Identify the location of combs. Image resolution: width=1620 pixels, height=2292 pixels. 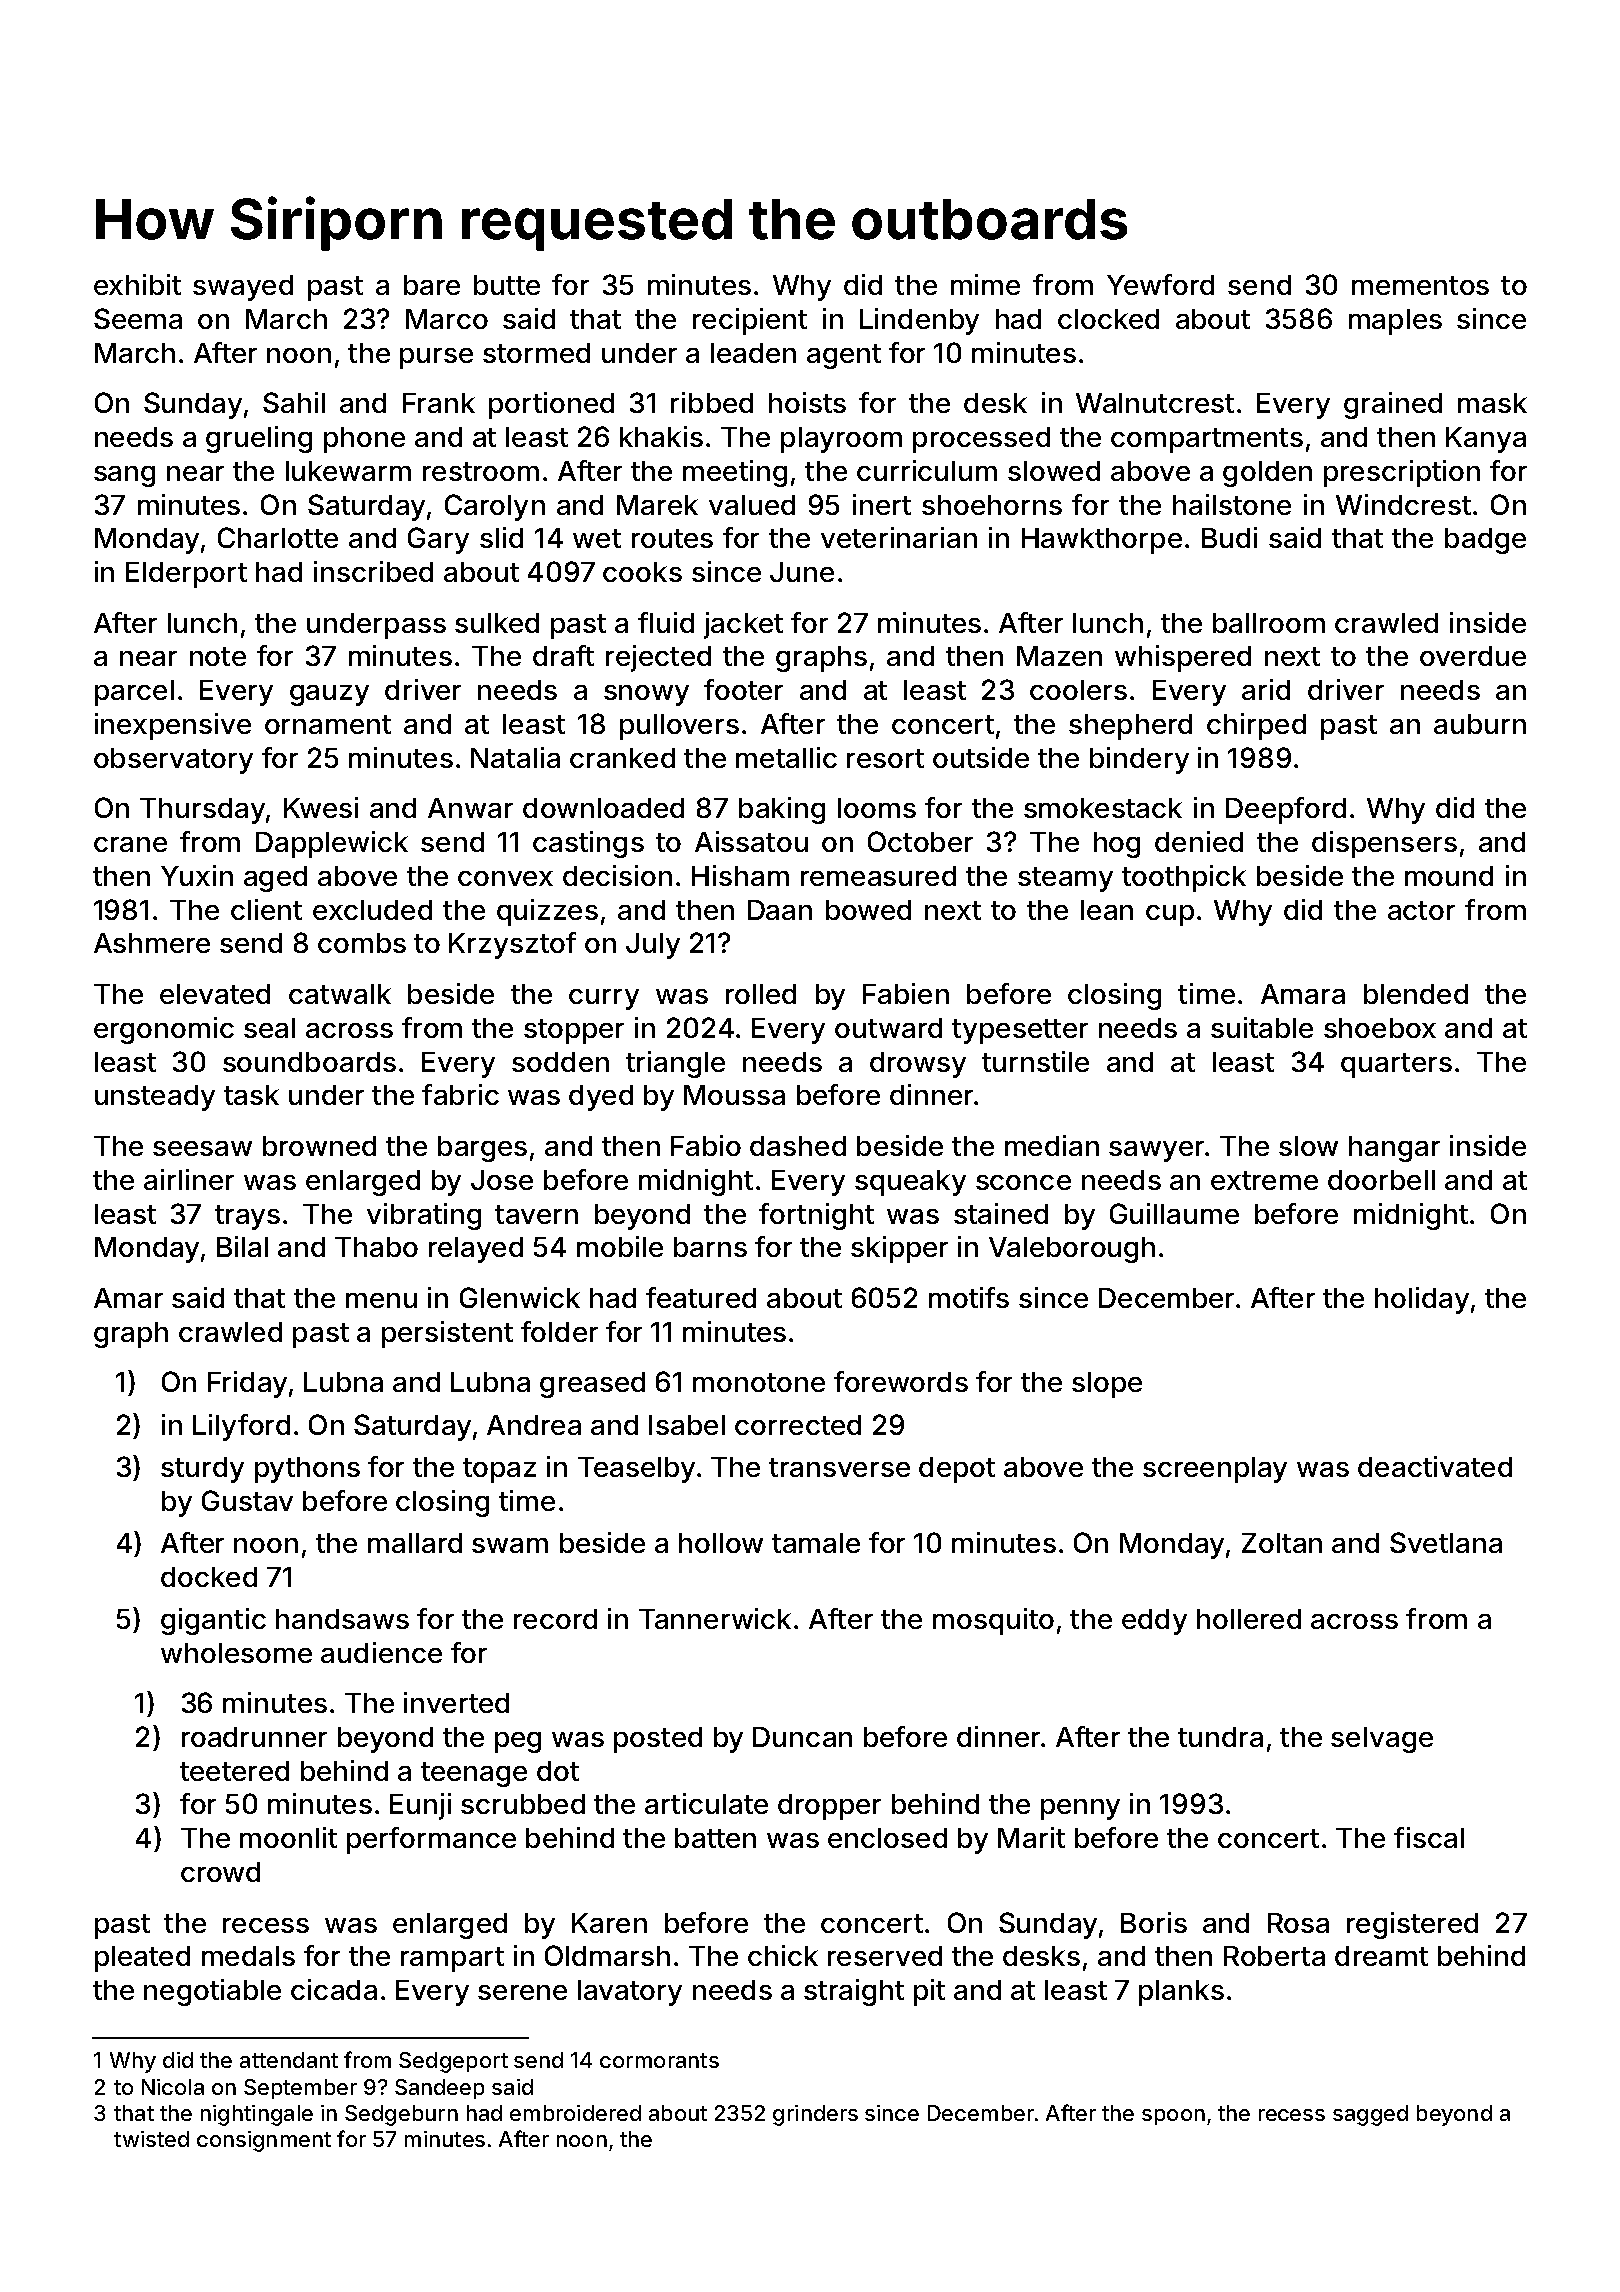
(362, 943).
